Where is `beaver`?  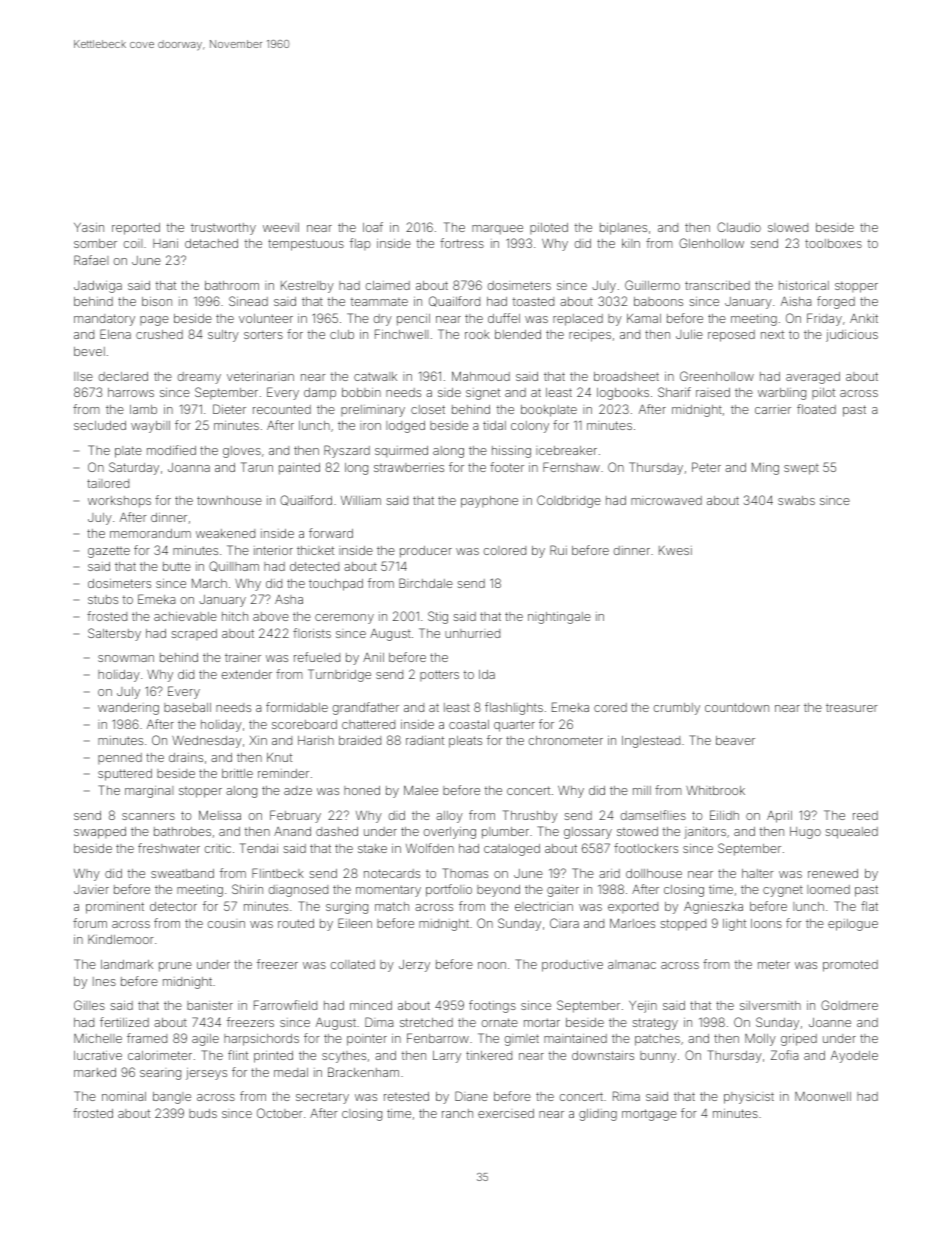
beaver is located at coordinates (735, 740).
